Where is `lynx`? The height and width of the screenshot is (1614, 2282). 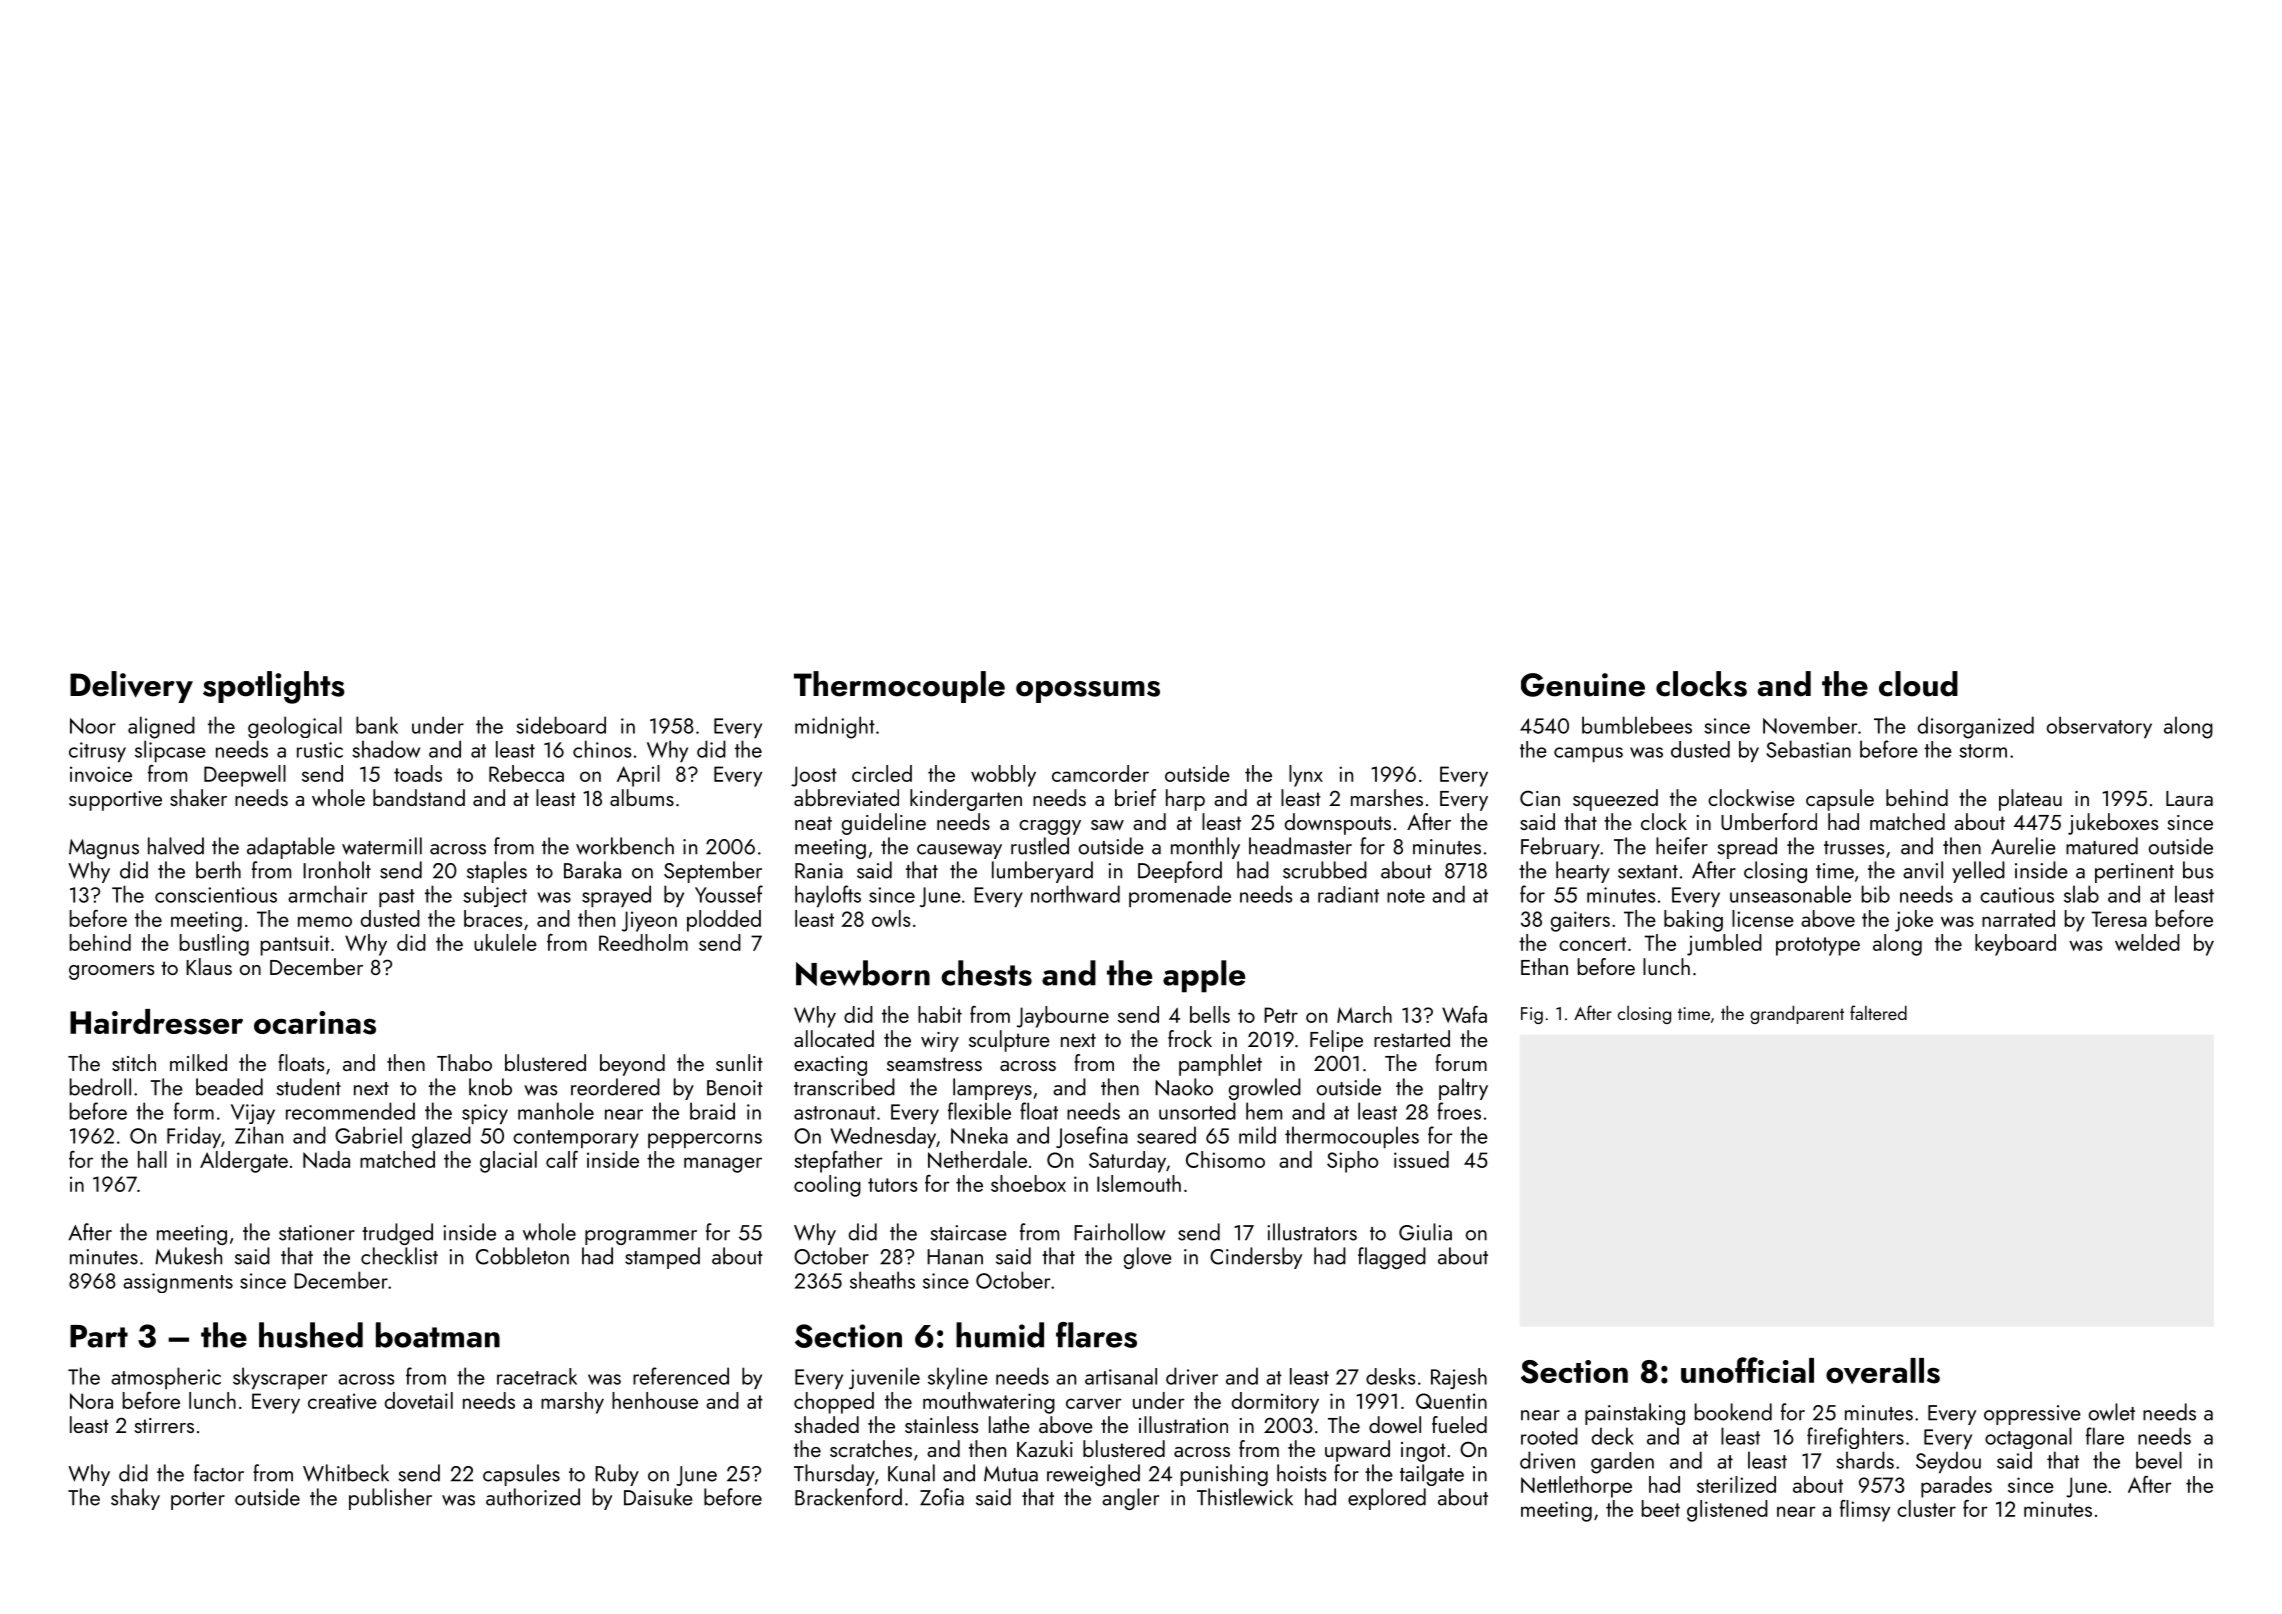
lynx is located at coordinates (1306, 776).
